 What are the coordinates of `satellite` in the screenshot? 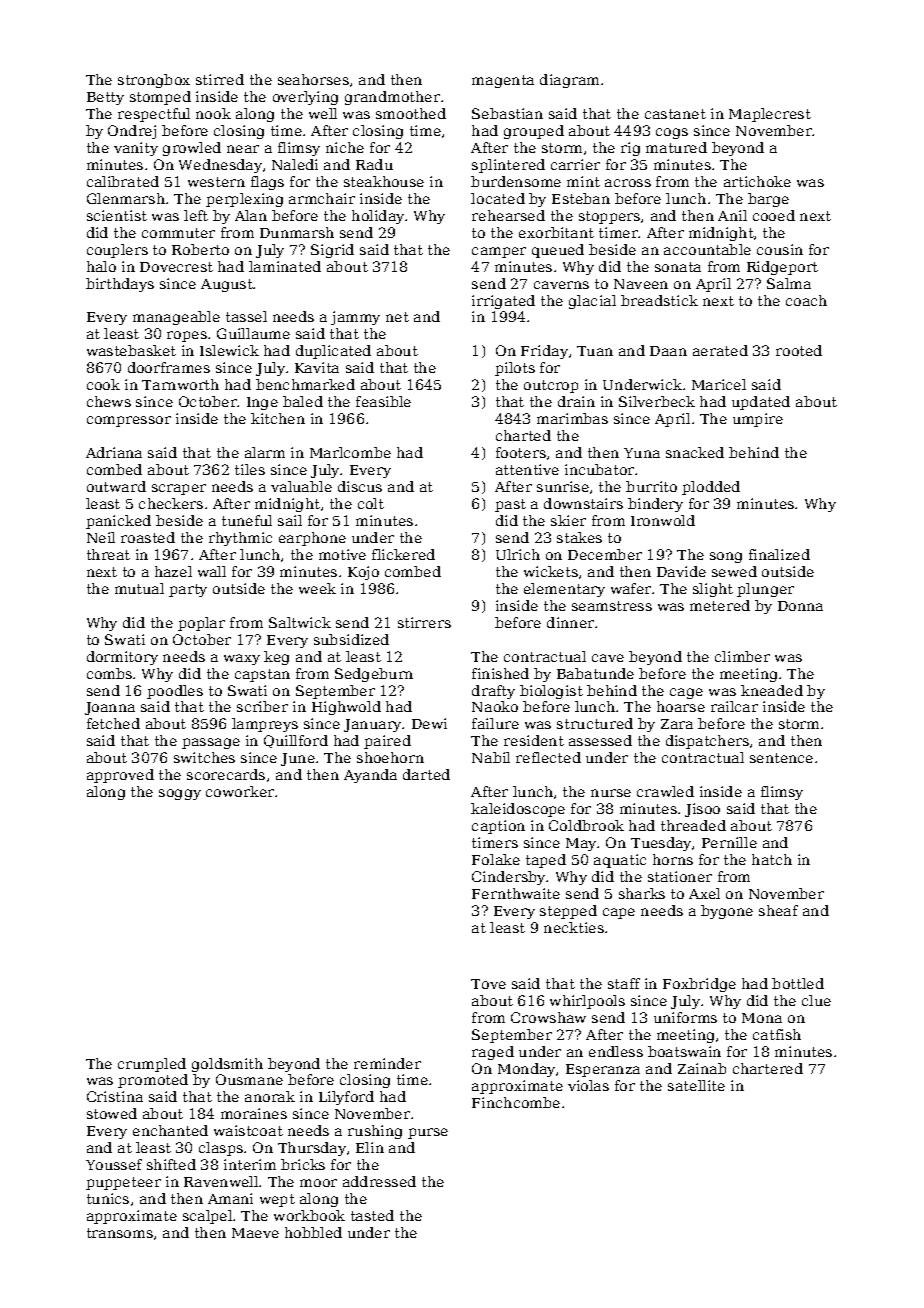 It's located at (696, 1085).
